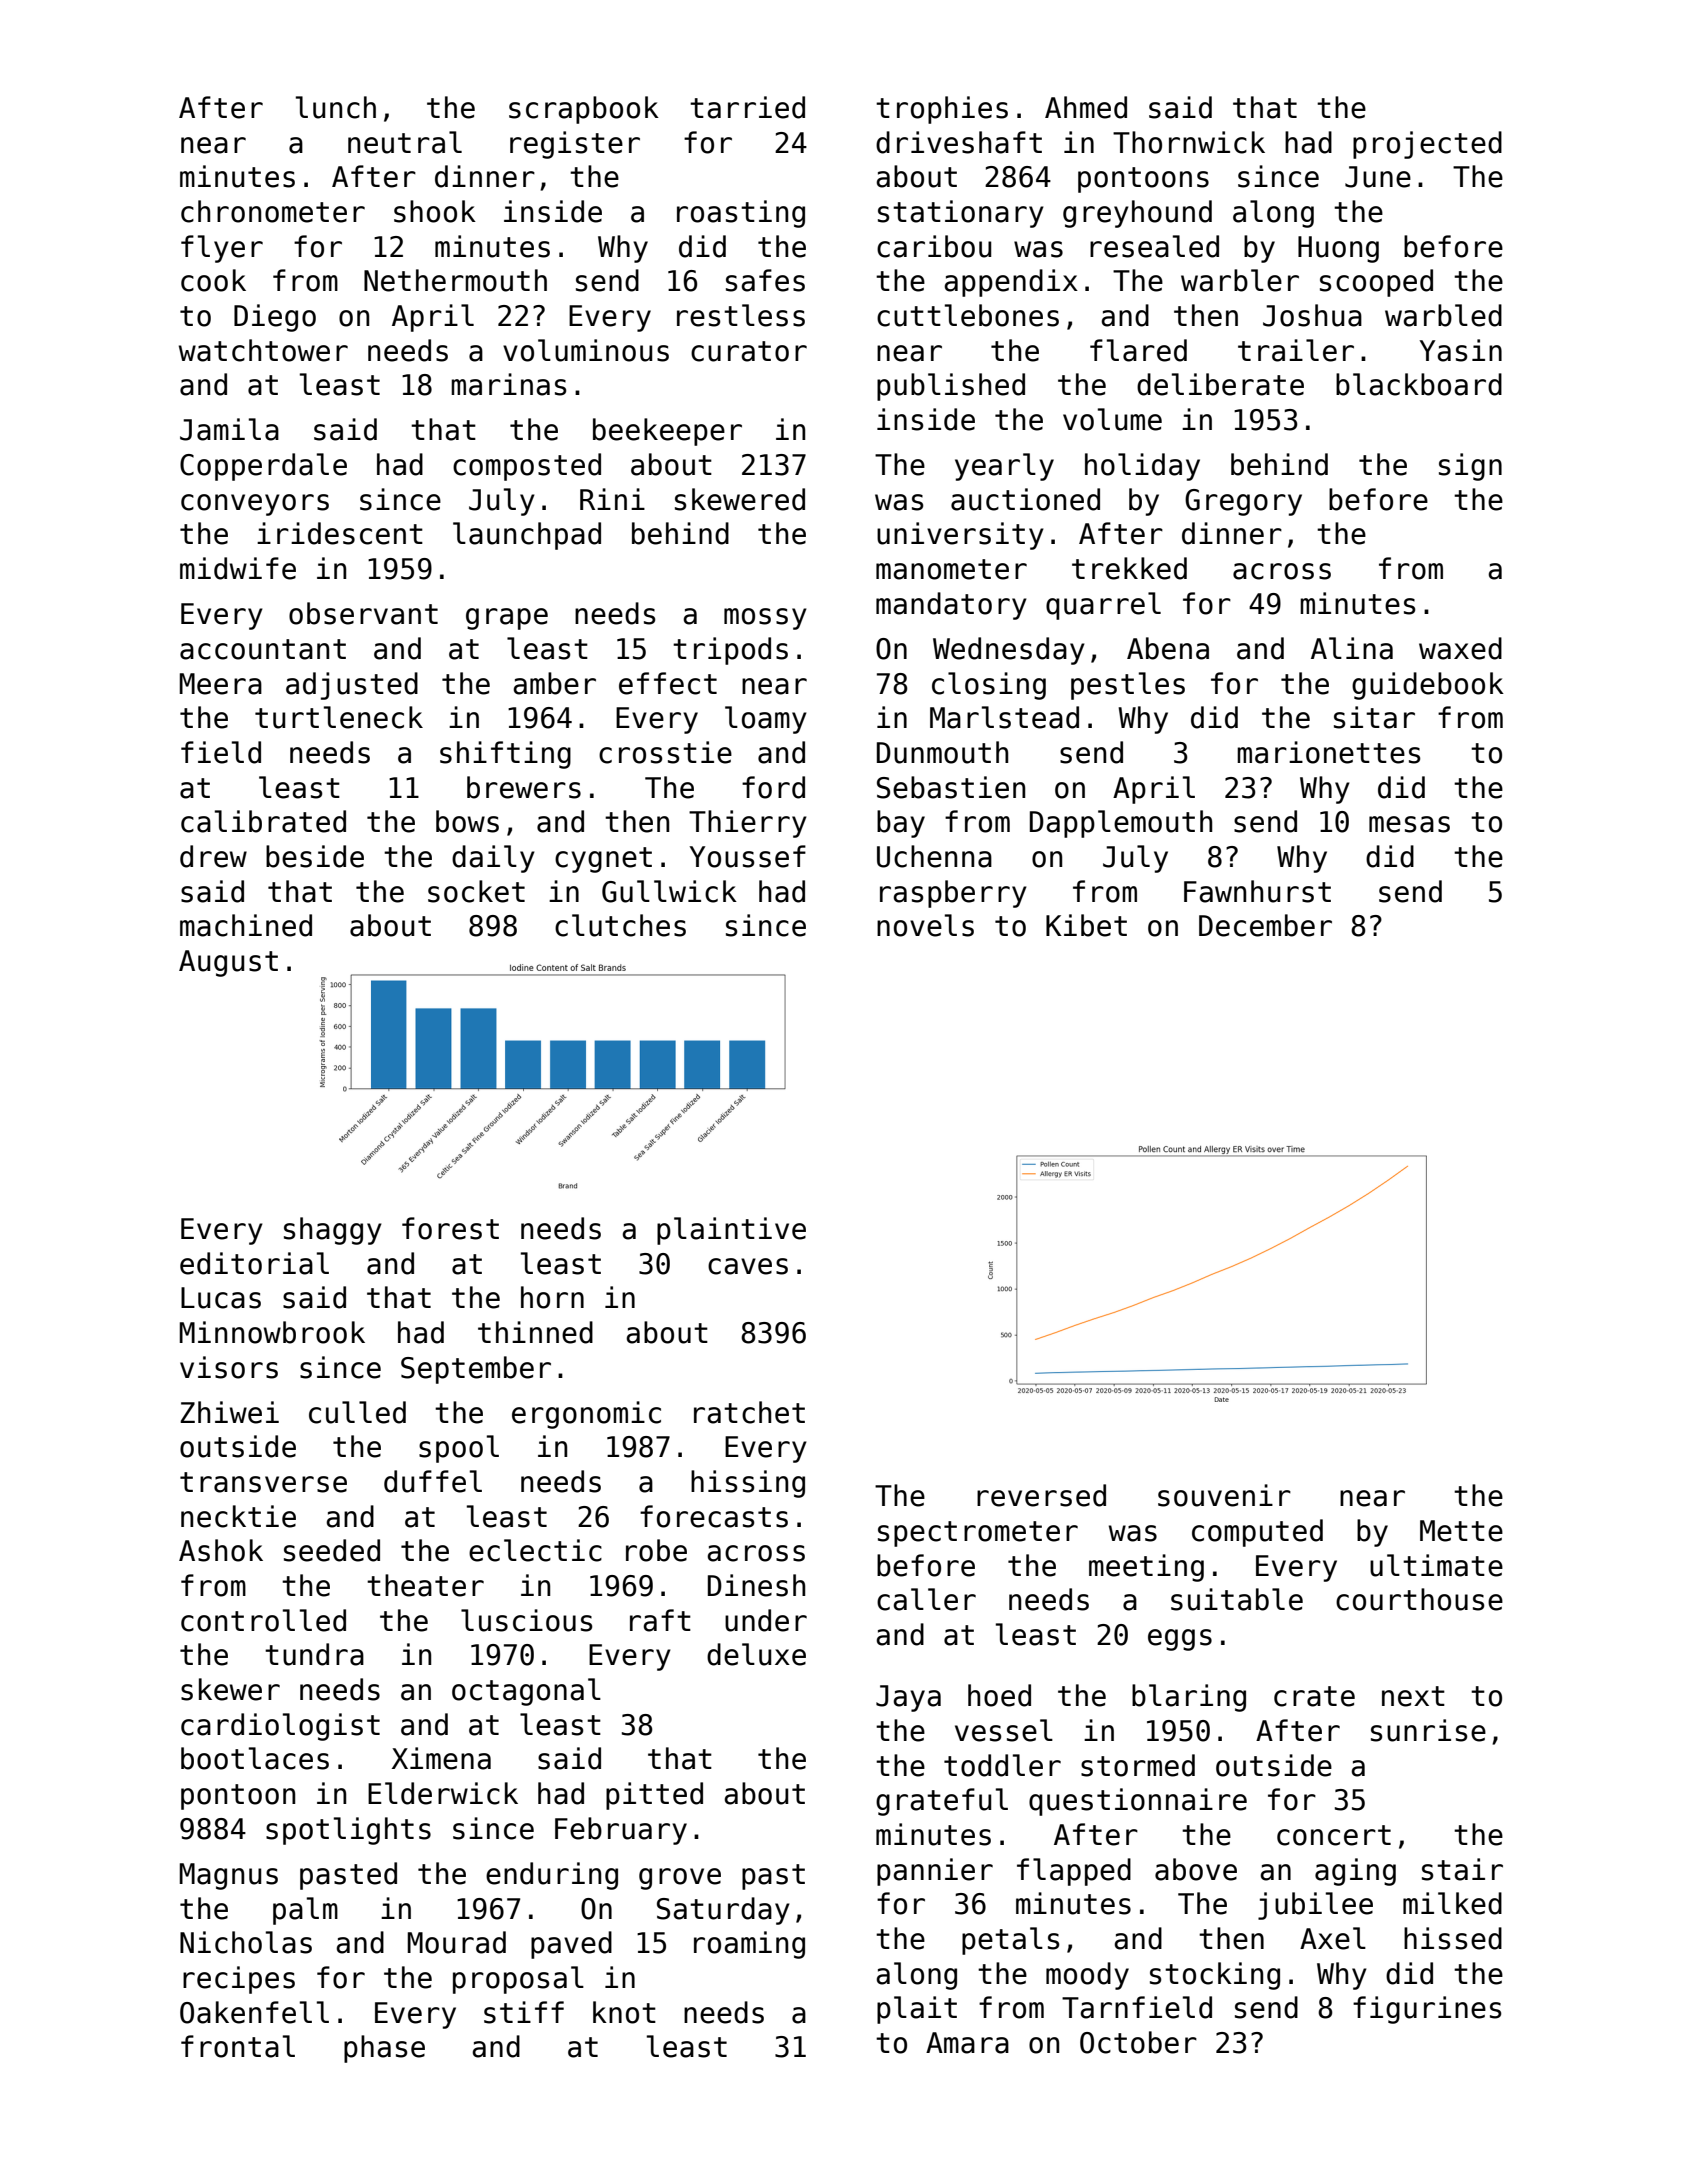 Image resolution: width=1683 pixels, height=2178 pixels. I want to click on visors, so click(229, 1367).
